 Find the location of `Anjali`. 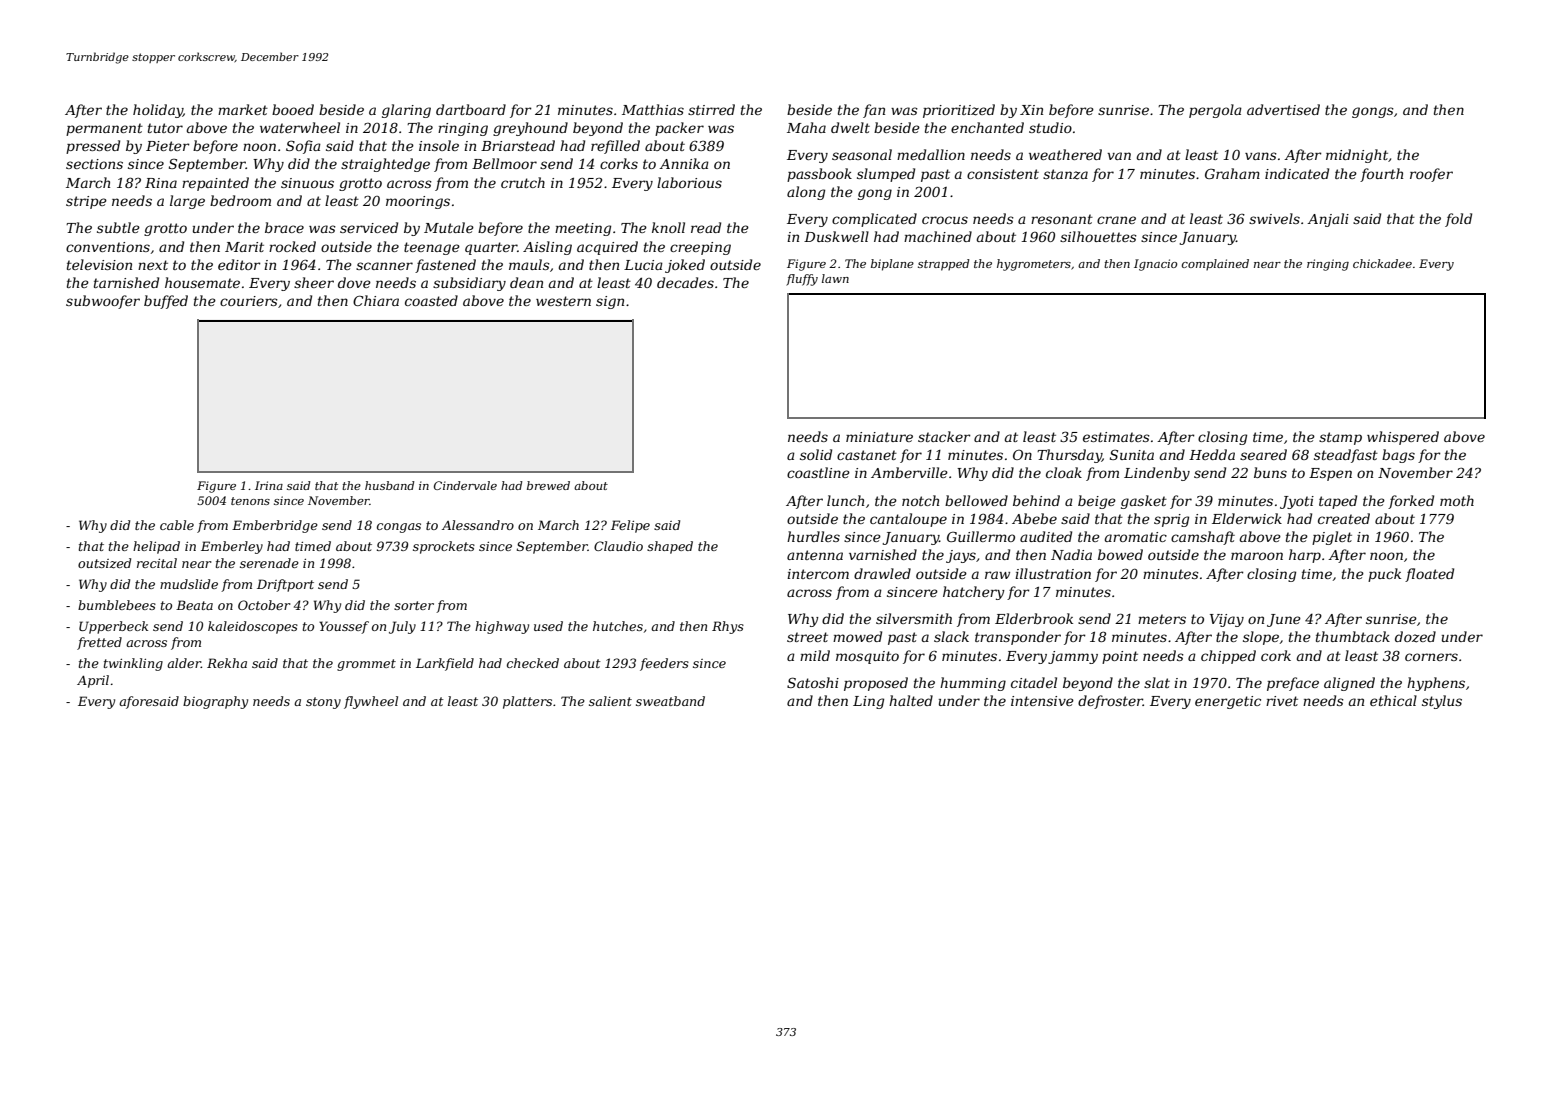

Anjali is located at coordinates (1328, 220).
